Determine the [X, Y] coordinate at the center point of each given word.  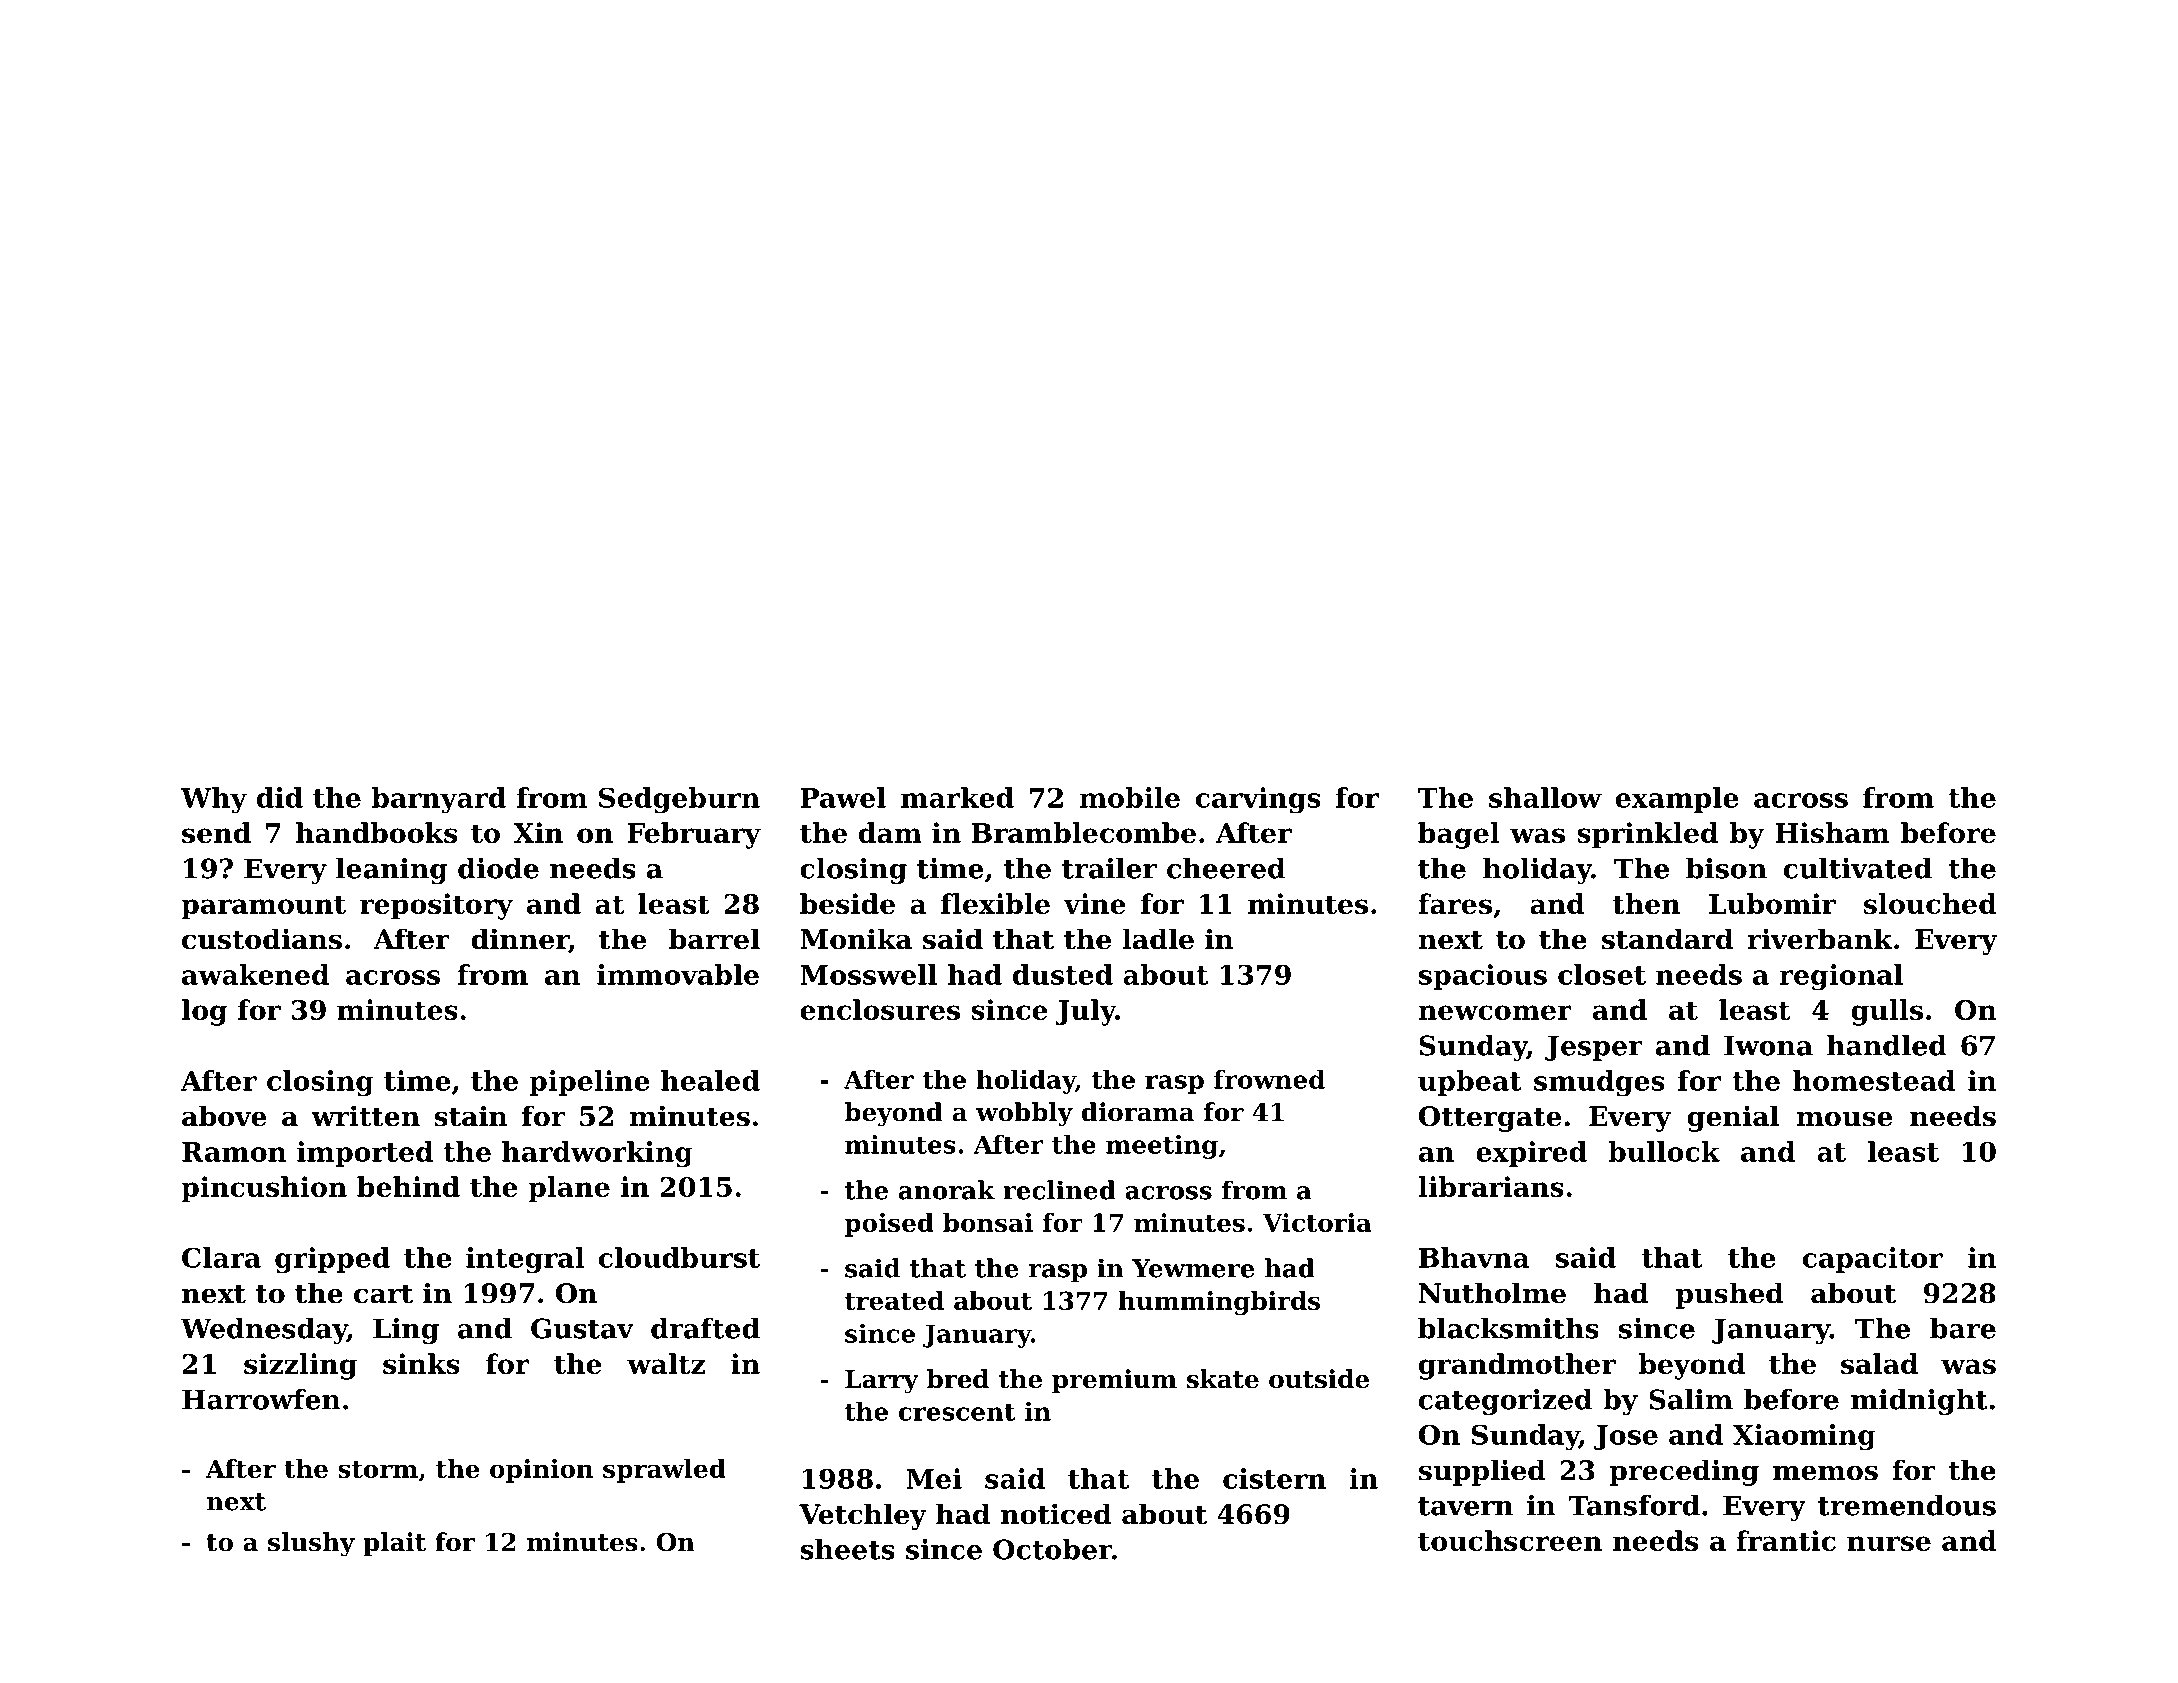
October [1052, 1549]
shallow [1545, 797]
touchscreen [1510, 1540]
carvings [1258, 800]
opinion [541, 1471]
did [280, 797]
